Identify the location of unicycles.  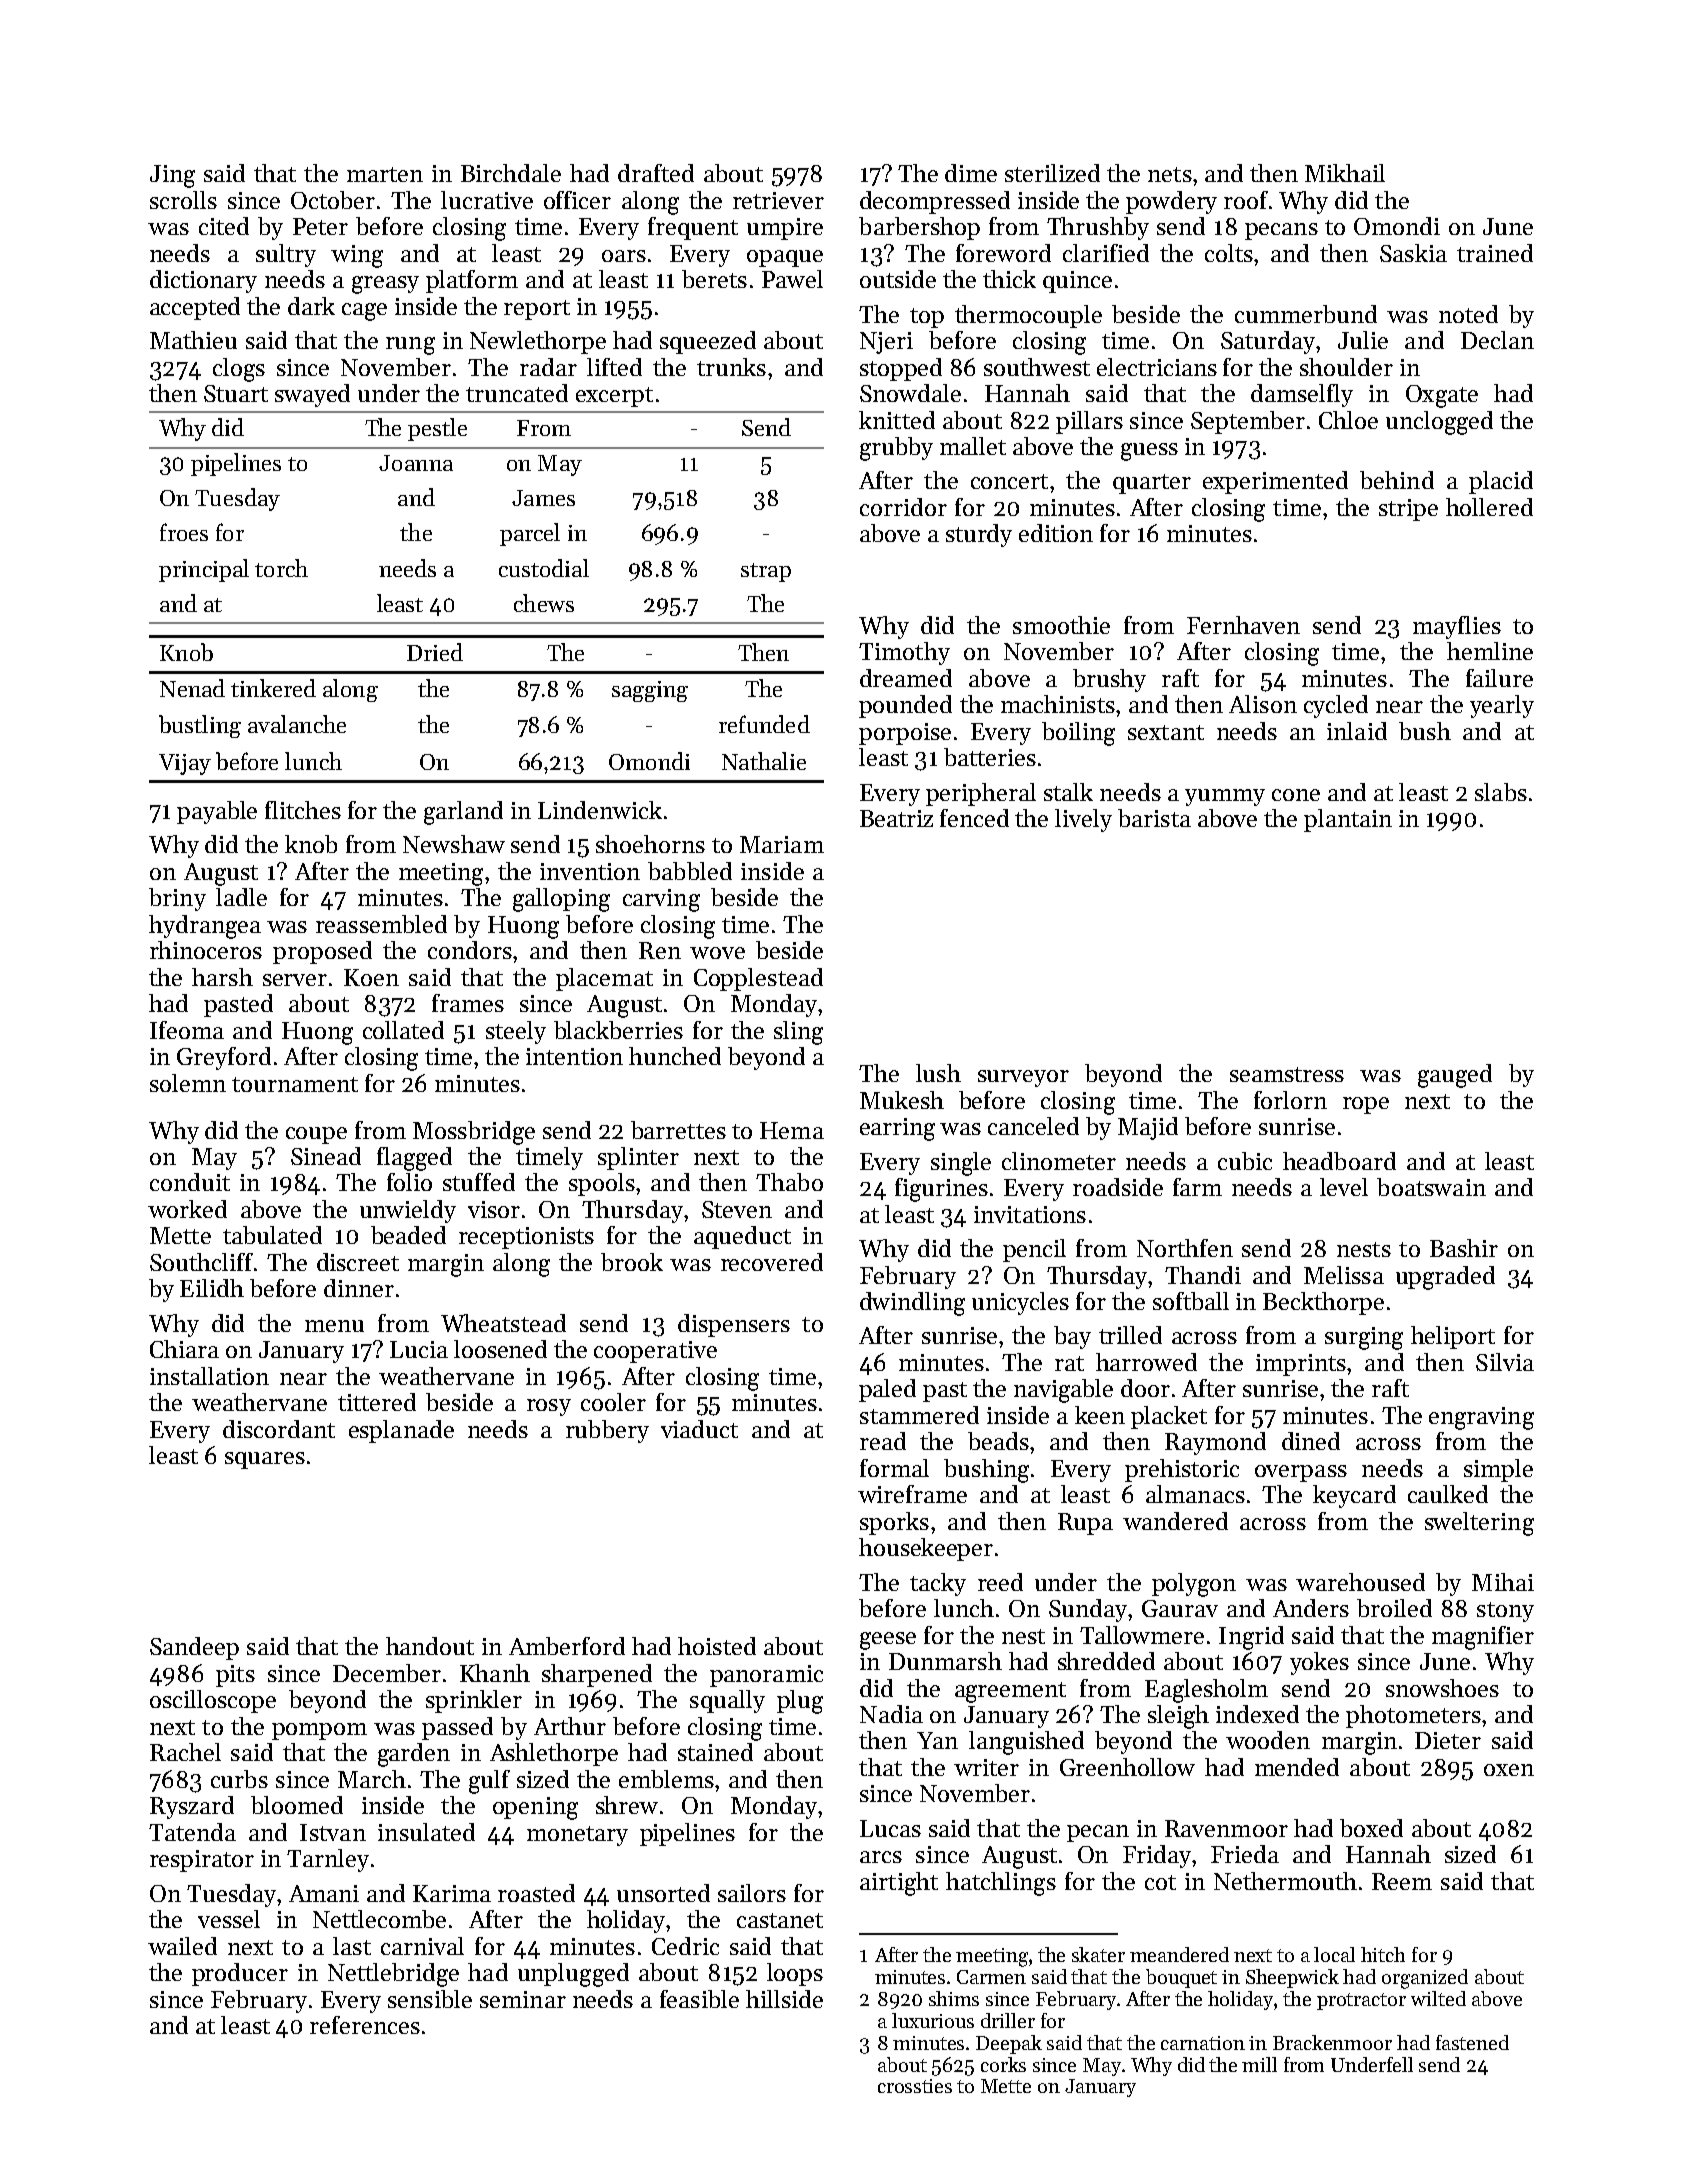
(1020, 1303).
